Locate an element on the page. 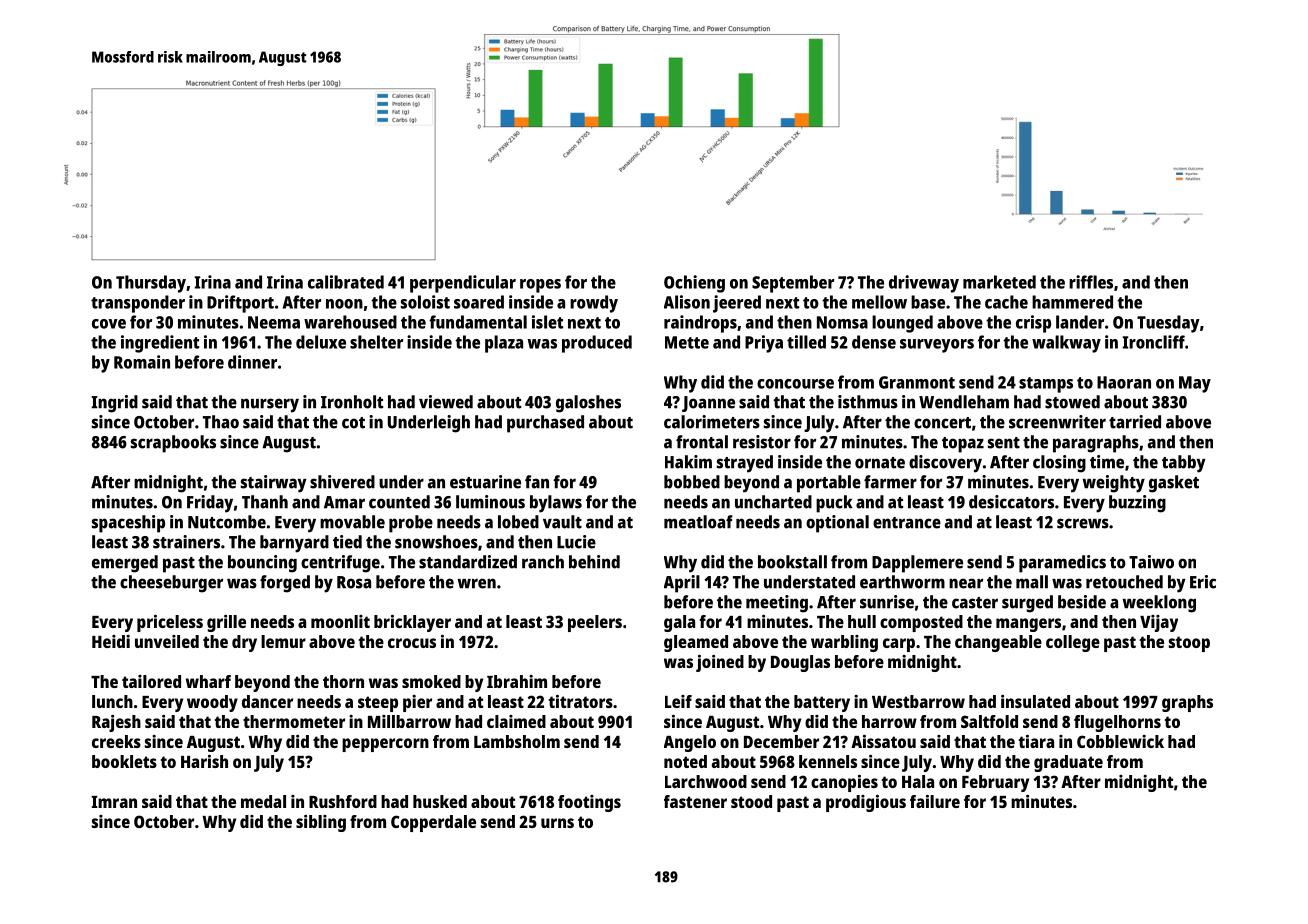  college is located at coordinates (1073, 643).
